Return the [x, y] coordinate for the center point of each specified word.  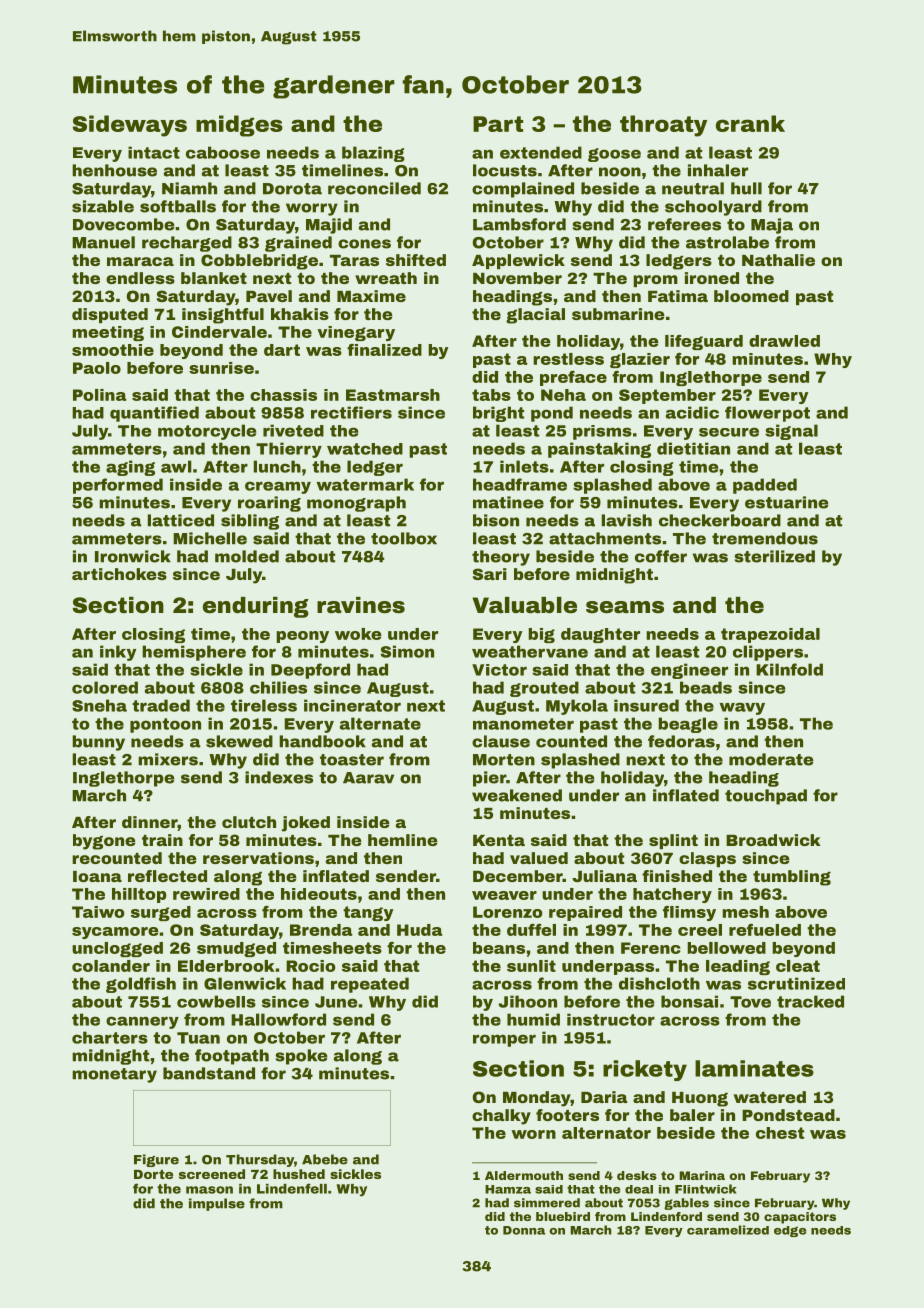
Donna [524, 1230]
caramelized [728, 1230]
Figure [156, 1160]
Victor [499, 670]
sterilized [774, 556]
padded [765, 486]
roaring [269, 504]
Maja [772, 226]
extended [541, 152]
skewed [239, 741]
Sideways [130, 126]
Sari [490, 574]
